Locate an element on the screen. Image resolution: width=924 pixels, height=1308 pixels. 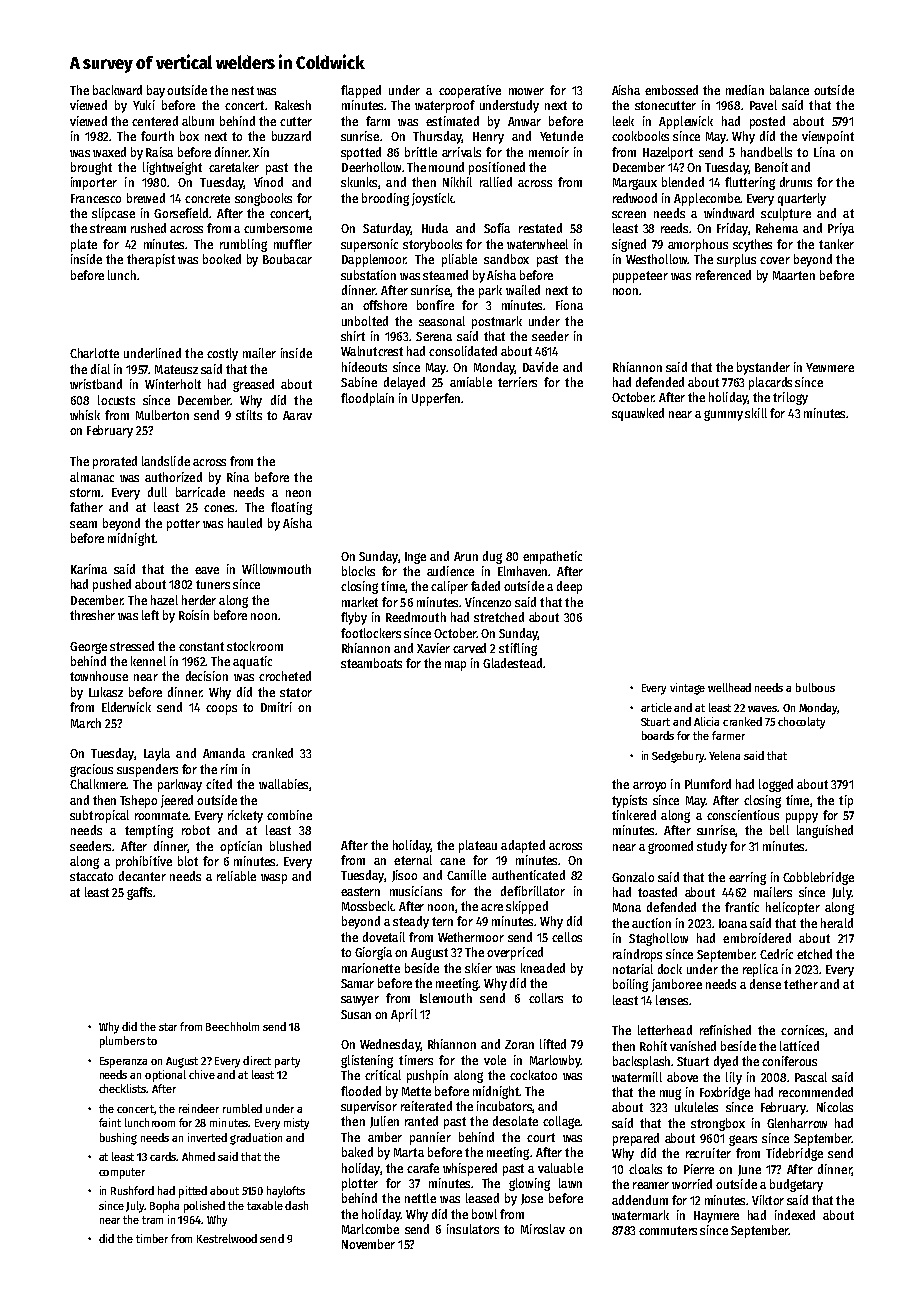
cooperative is located at coordinates (470, 91).
